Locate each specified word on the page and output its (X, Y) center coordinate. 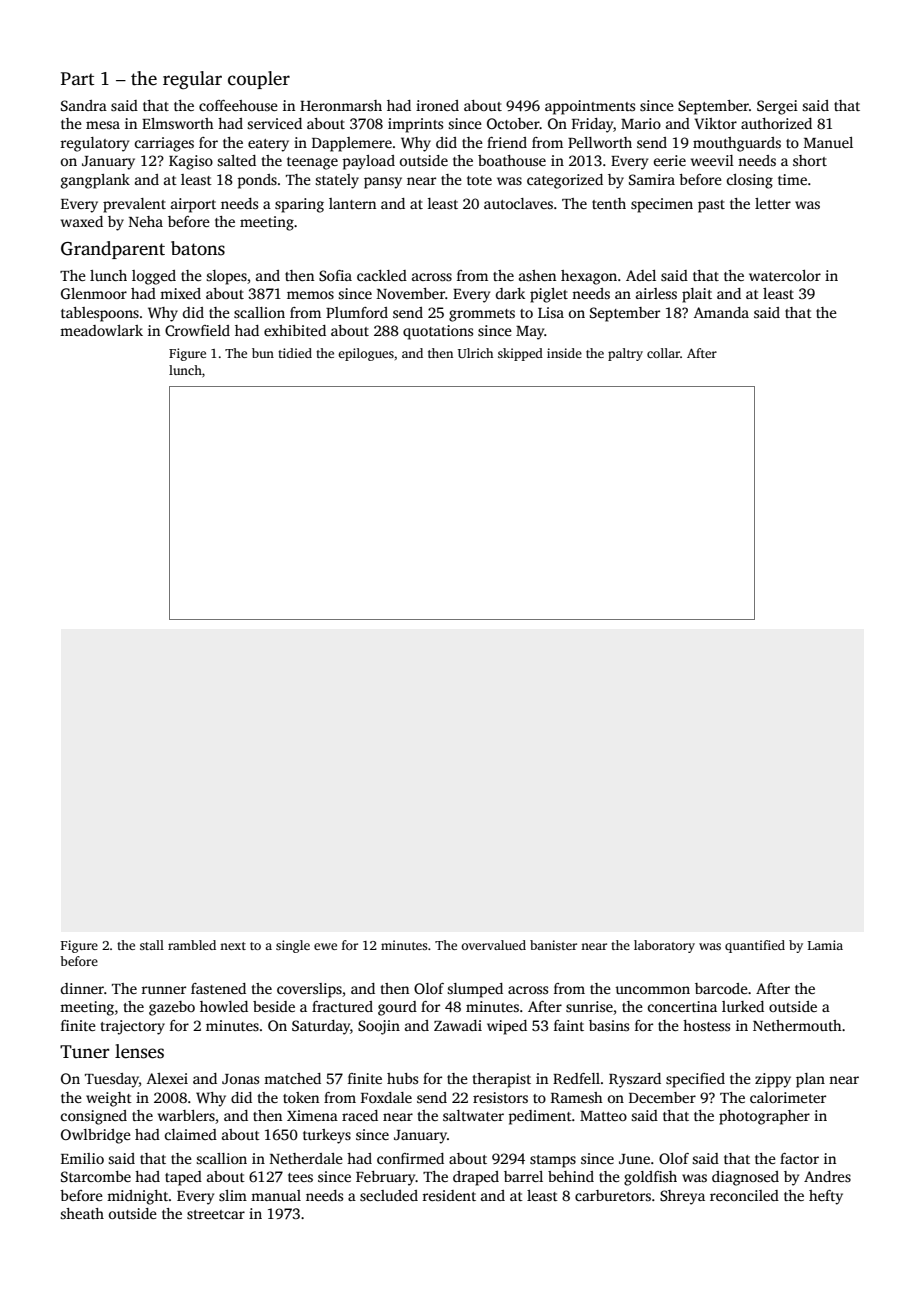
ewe (325, 946)
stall (152, 945)
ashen (537, 275)
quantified (755, 946)
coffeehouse (238, 105)
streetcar (216, 1214)
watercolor (785, 275)
